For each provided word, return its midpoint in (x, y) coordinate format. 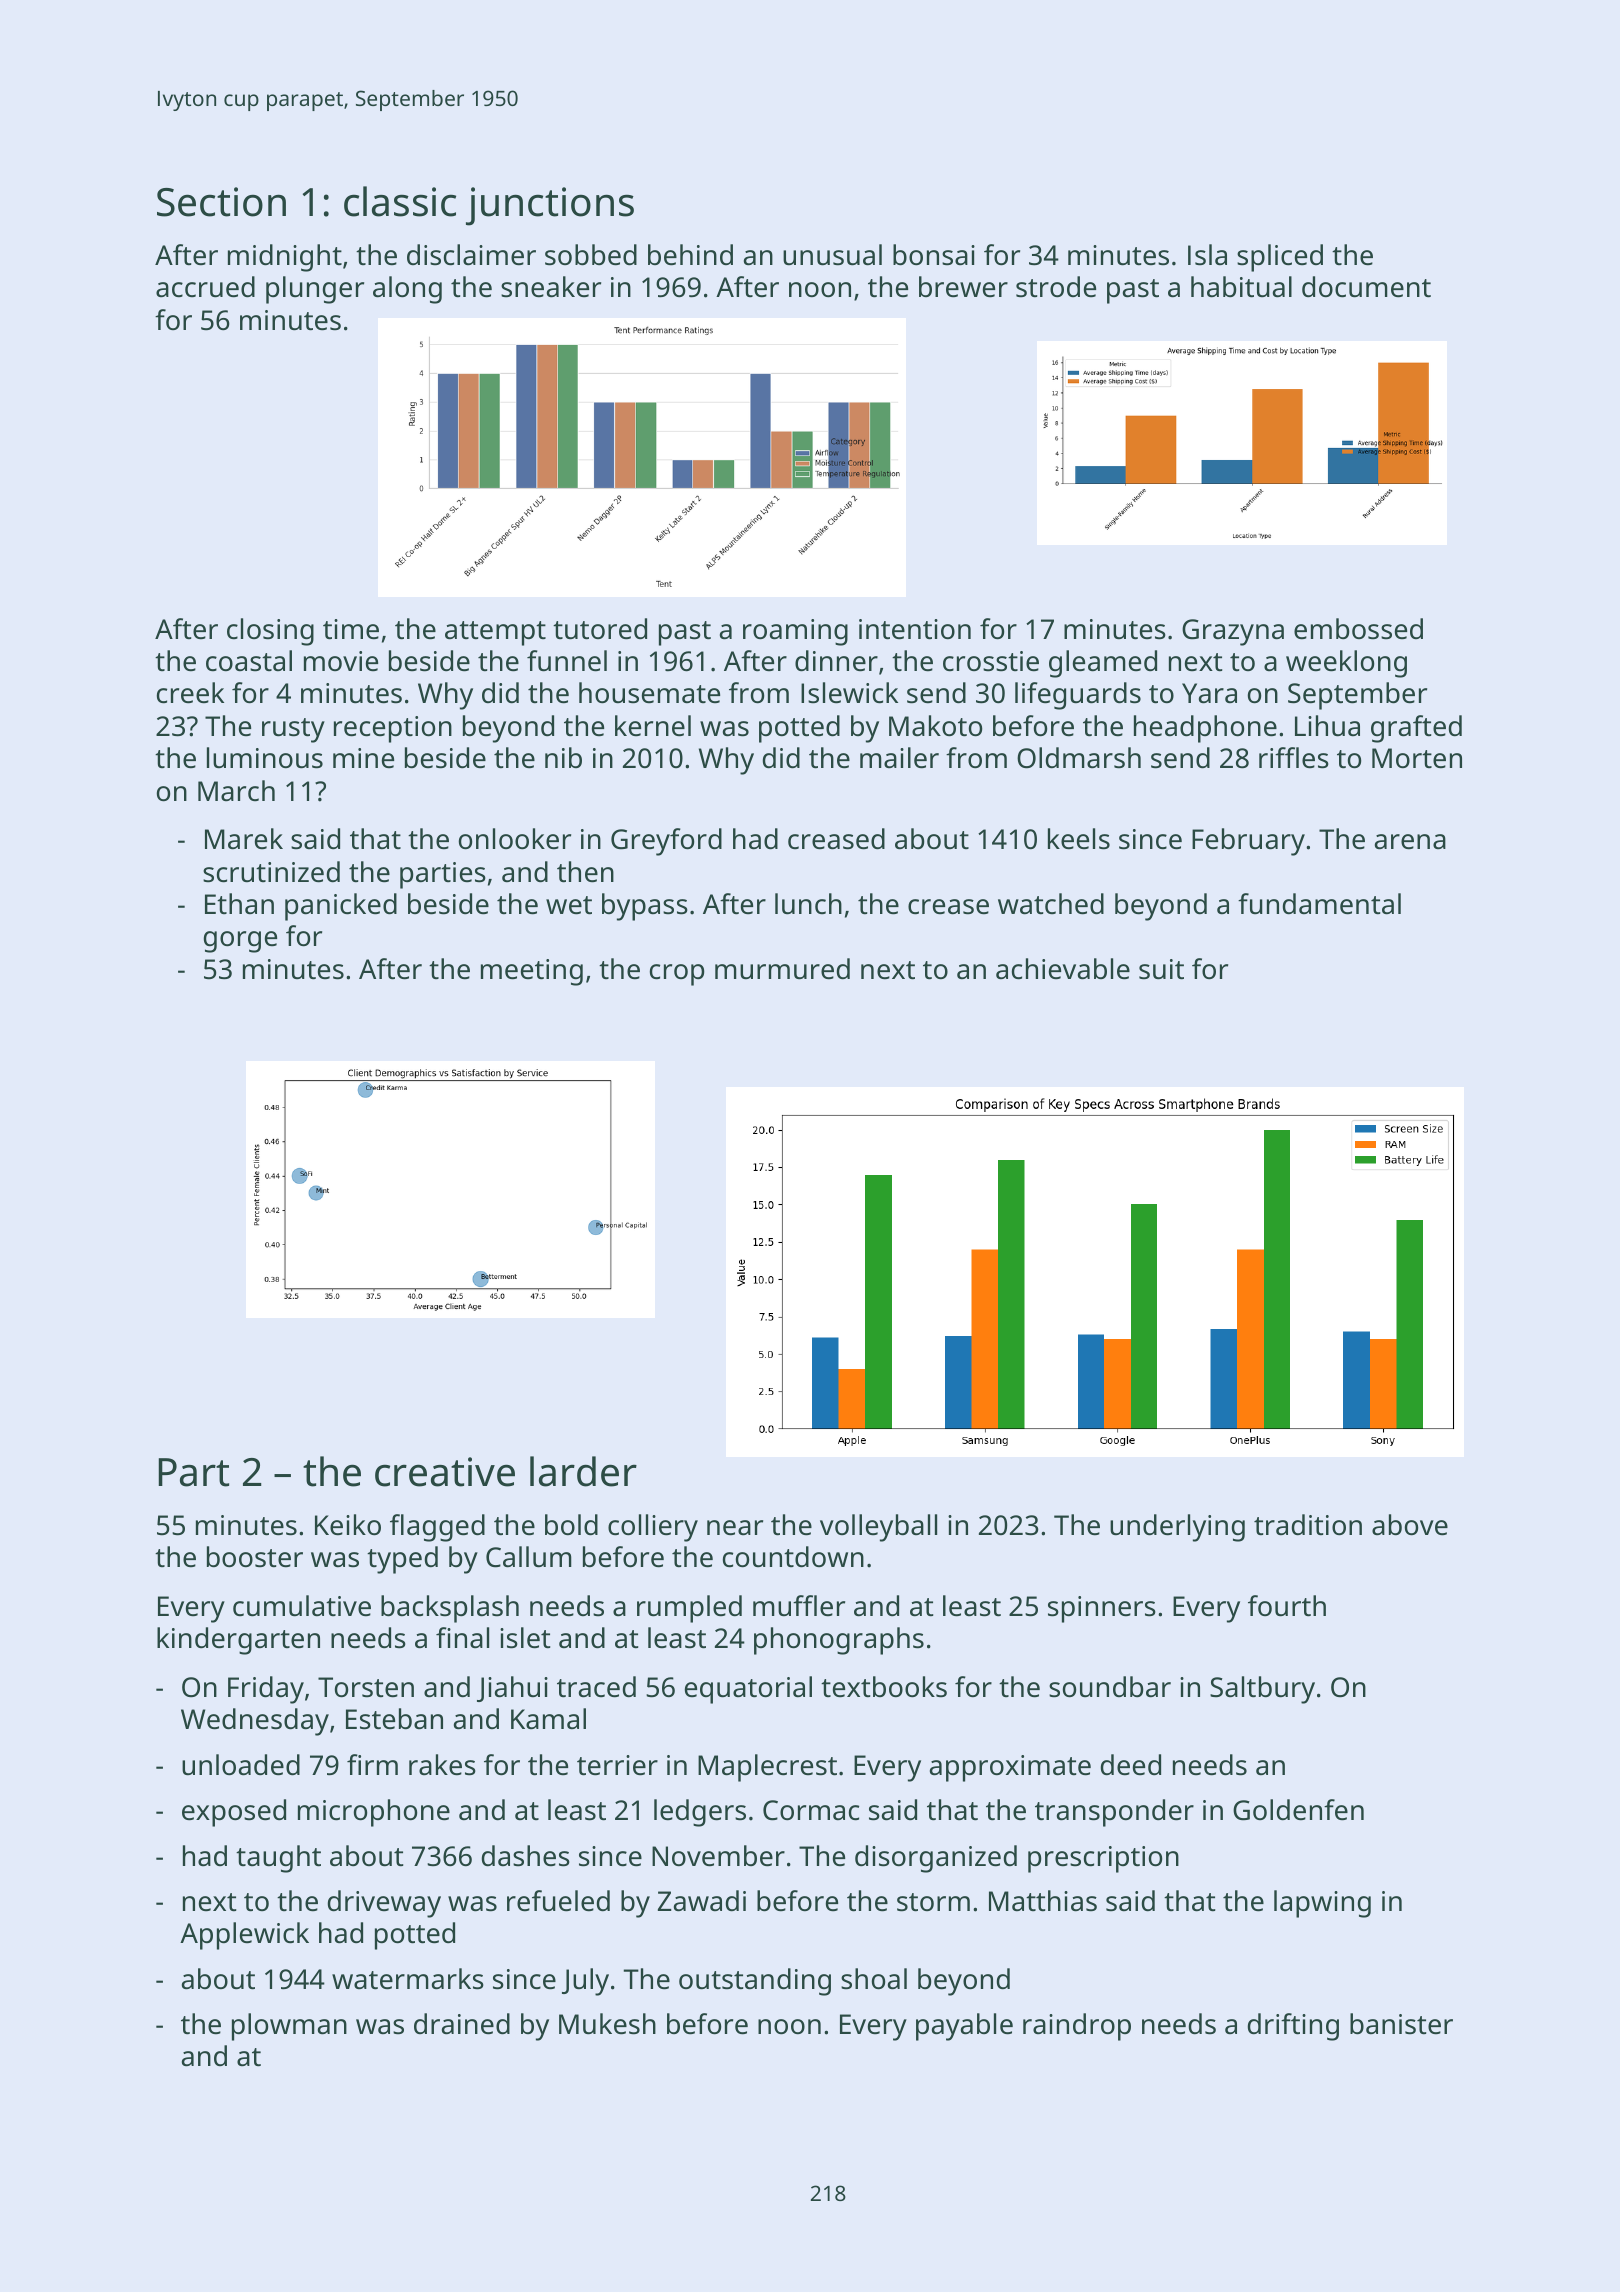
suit (1161, 969)
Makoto (935, 725)
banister (1401, 2024)
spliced (1280, 258)
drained (462, 2024)
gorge (240, 942)
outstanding (755, 1982)
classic (400, 201)
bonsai (934, 255)
